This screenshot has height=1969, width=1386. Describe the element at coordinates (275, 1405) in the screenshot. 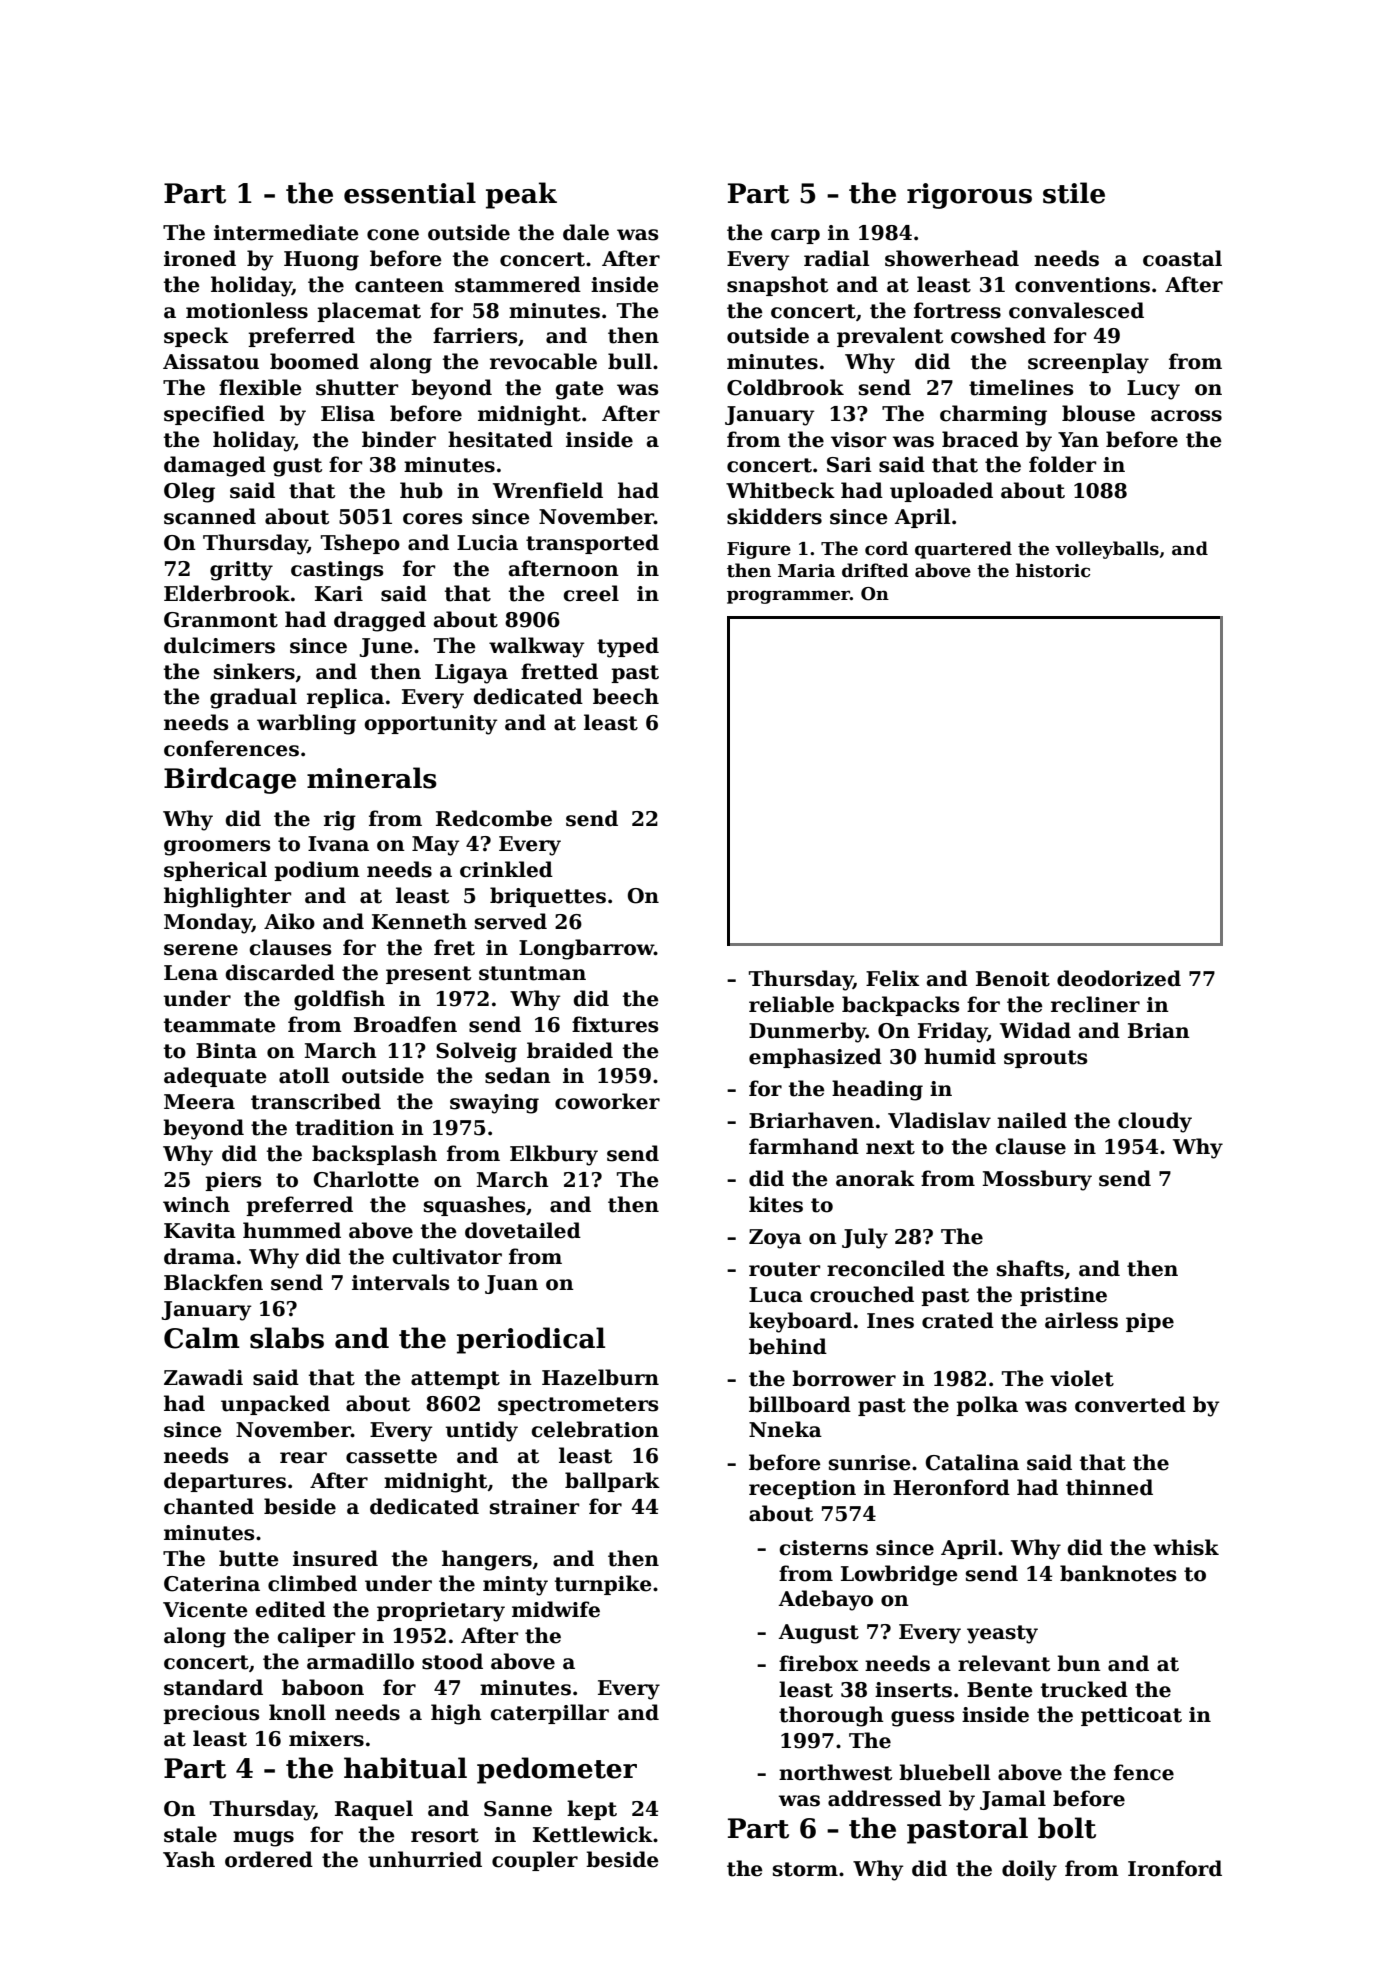

I see `unpacked` at that location.
